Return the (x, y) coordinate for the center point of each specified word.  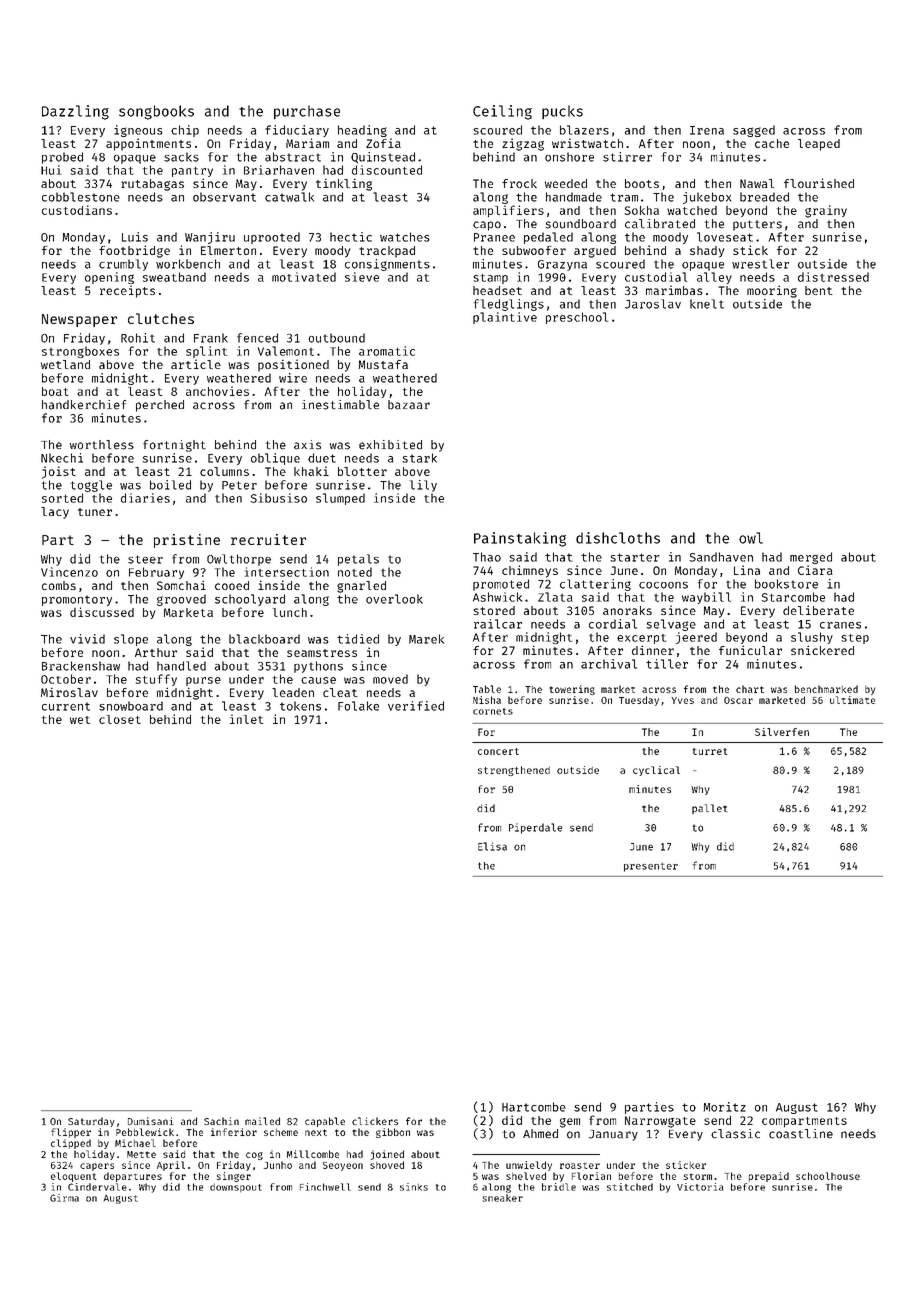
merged (811, 558)
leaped (819, 145)
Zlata (555, 597)
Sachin (221, 1121)
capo (487, 226)
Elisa (492, 846)
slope (131, 640)
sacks (181, 157)
